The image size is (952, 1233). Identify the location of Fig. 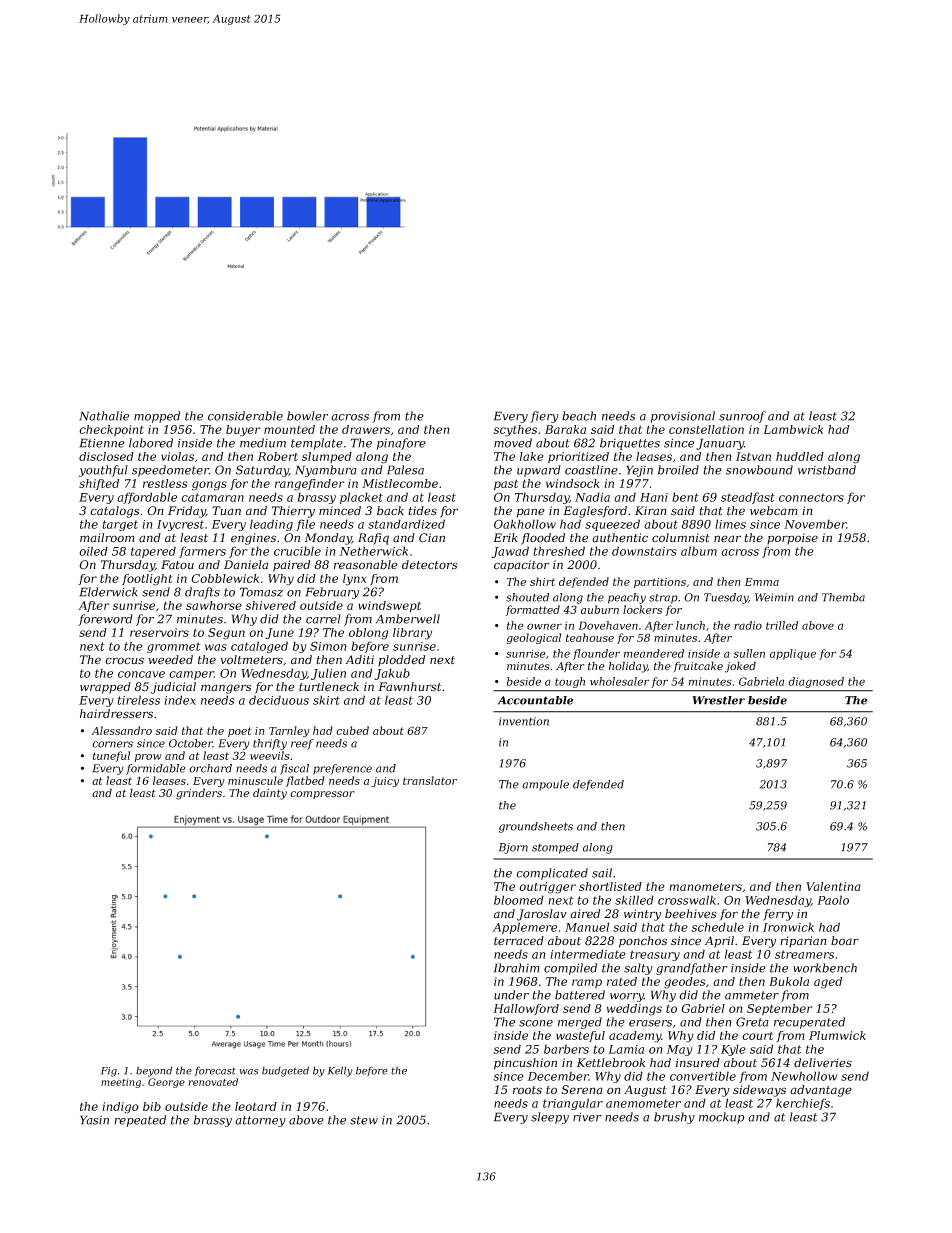
(109, 1072).
